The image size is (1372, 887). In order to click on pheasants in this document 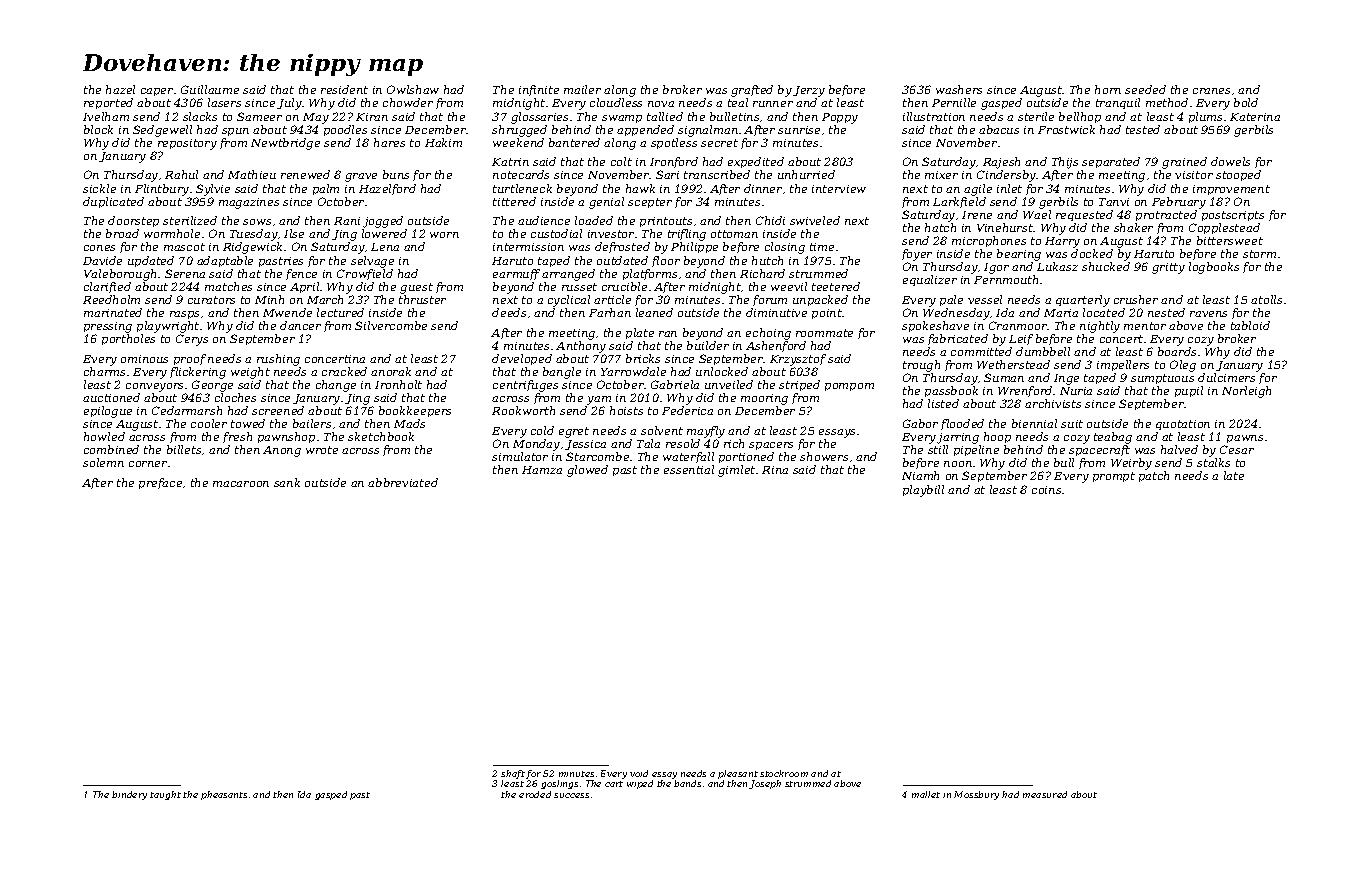, I will do `click(224, 795)`.
